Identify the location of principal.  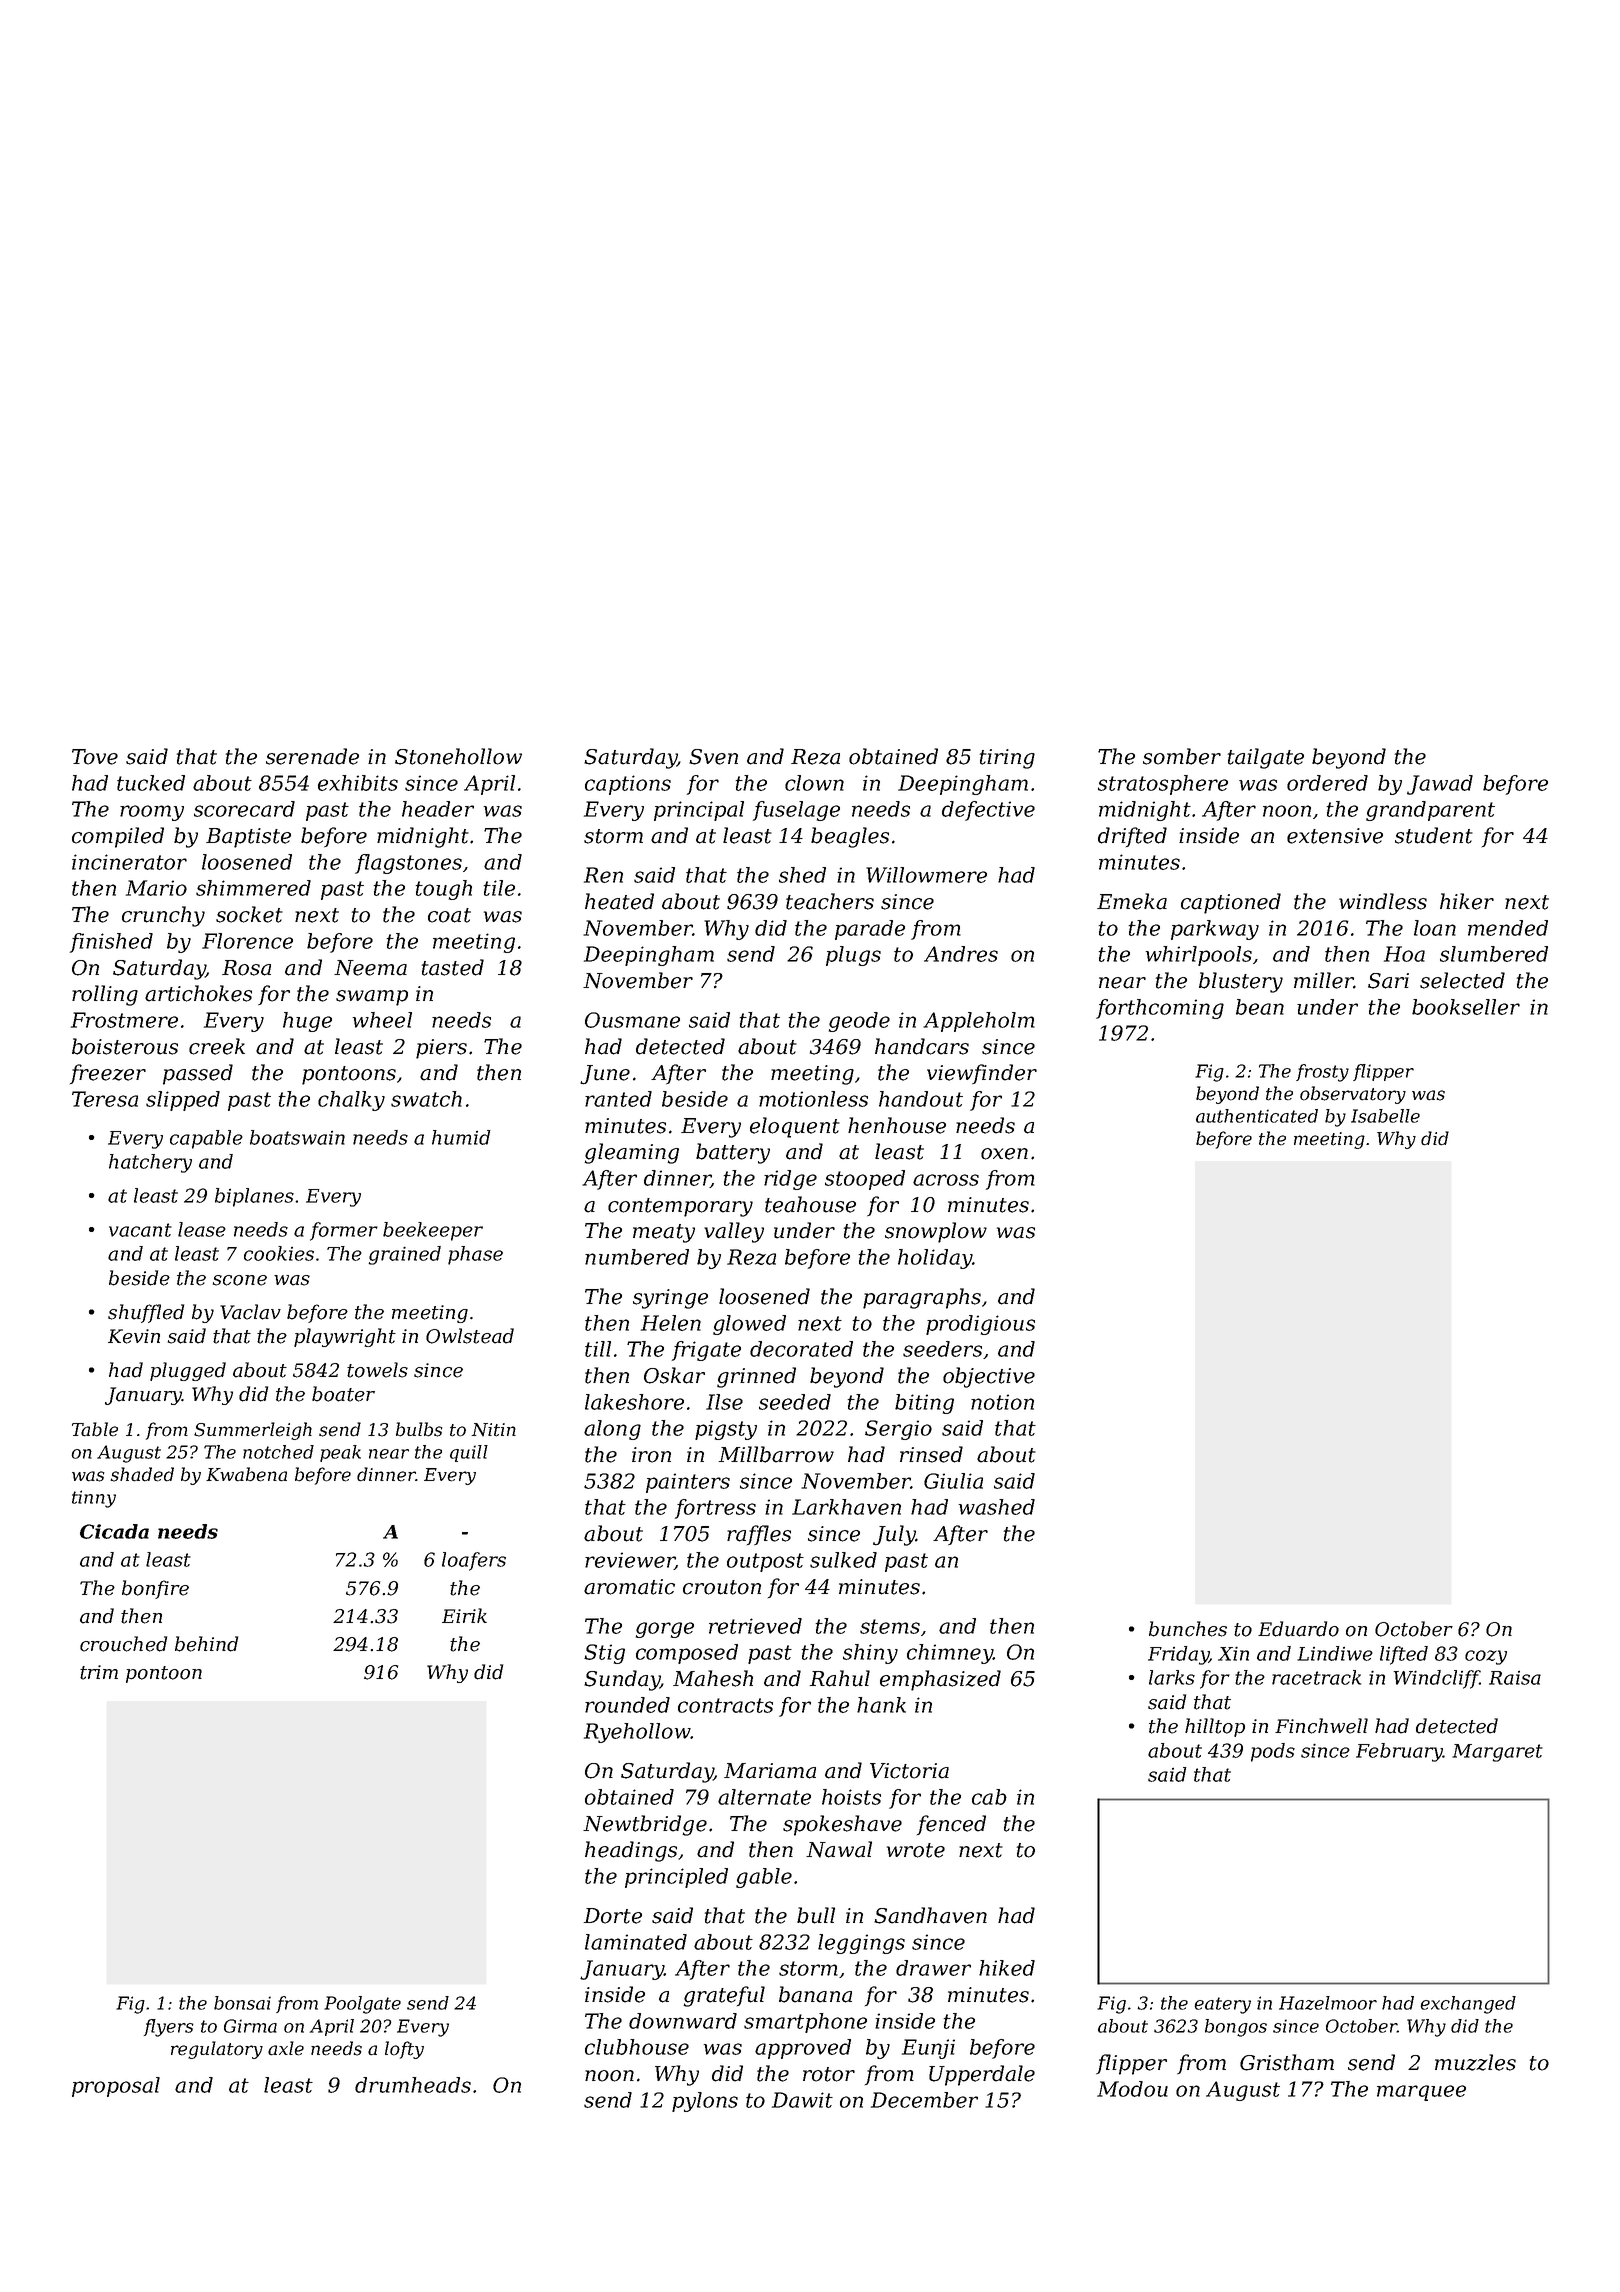
(699, 811).
